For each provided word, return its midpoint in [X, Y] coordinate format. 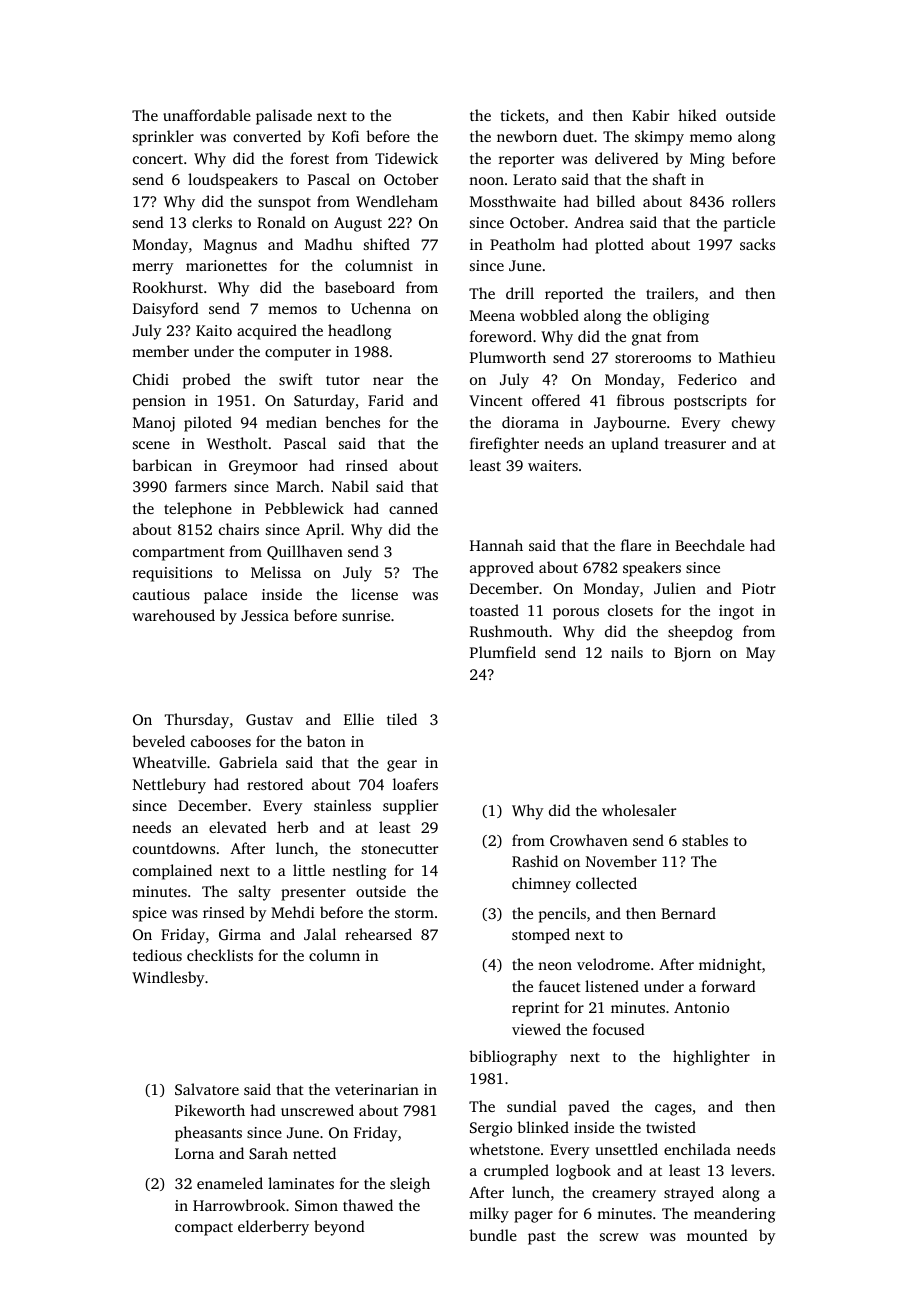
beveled [158, 741]
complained [172, 872]
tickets [523, 115]
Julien [675, 588]
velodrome [613, 964]
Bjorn [692, 654]
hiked [697, 115]
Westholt [237, 443]
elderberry [273, 1228]
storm [414, 913]
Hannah [496, 545]
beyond [339, 1228]
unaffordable [207, 115]
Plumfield [503, 652]
